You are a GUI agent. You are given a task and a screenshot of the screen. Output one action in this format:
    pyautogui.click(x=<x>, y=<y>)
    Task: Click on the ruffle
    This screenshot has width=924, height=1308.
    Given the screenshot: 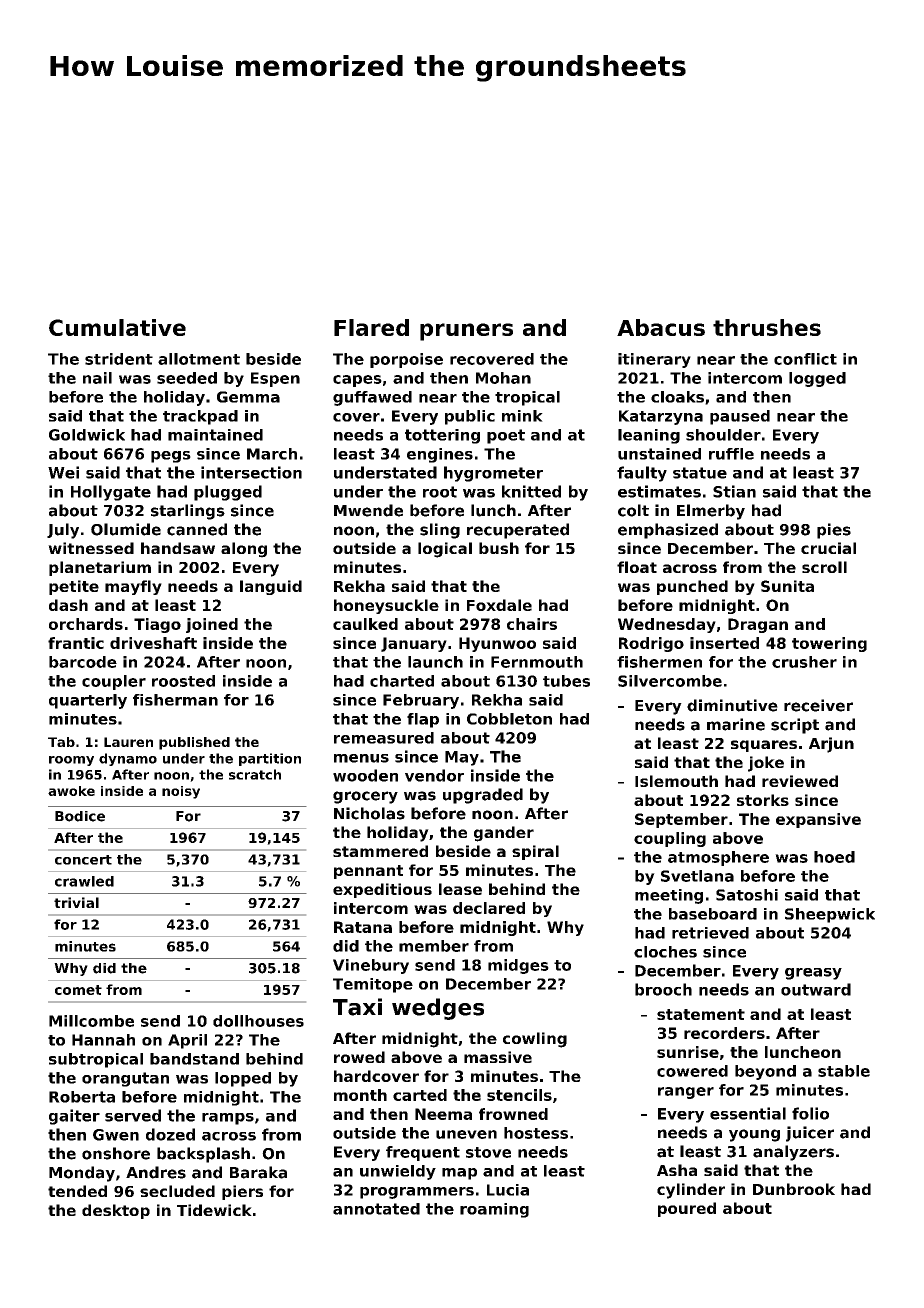 What is the action you would take?
    pyautogui.click(x=731, y=454)
